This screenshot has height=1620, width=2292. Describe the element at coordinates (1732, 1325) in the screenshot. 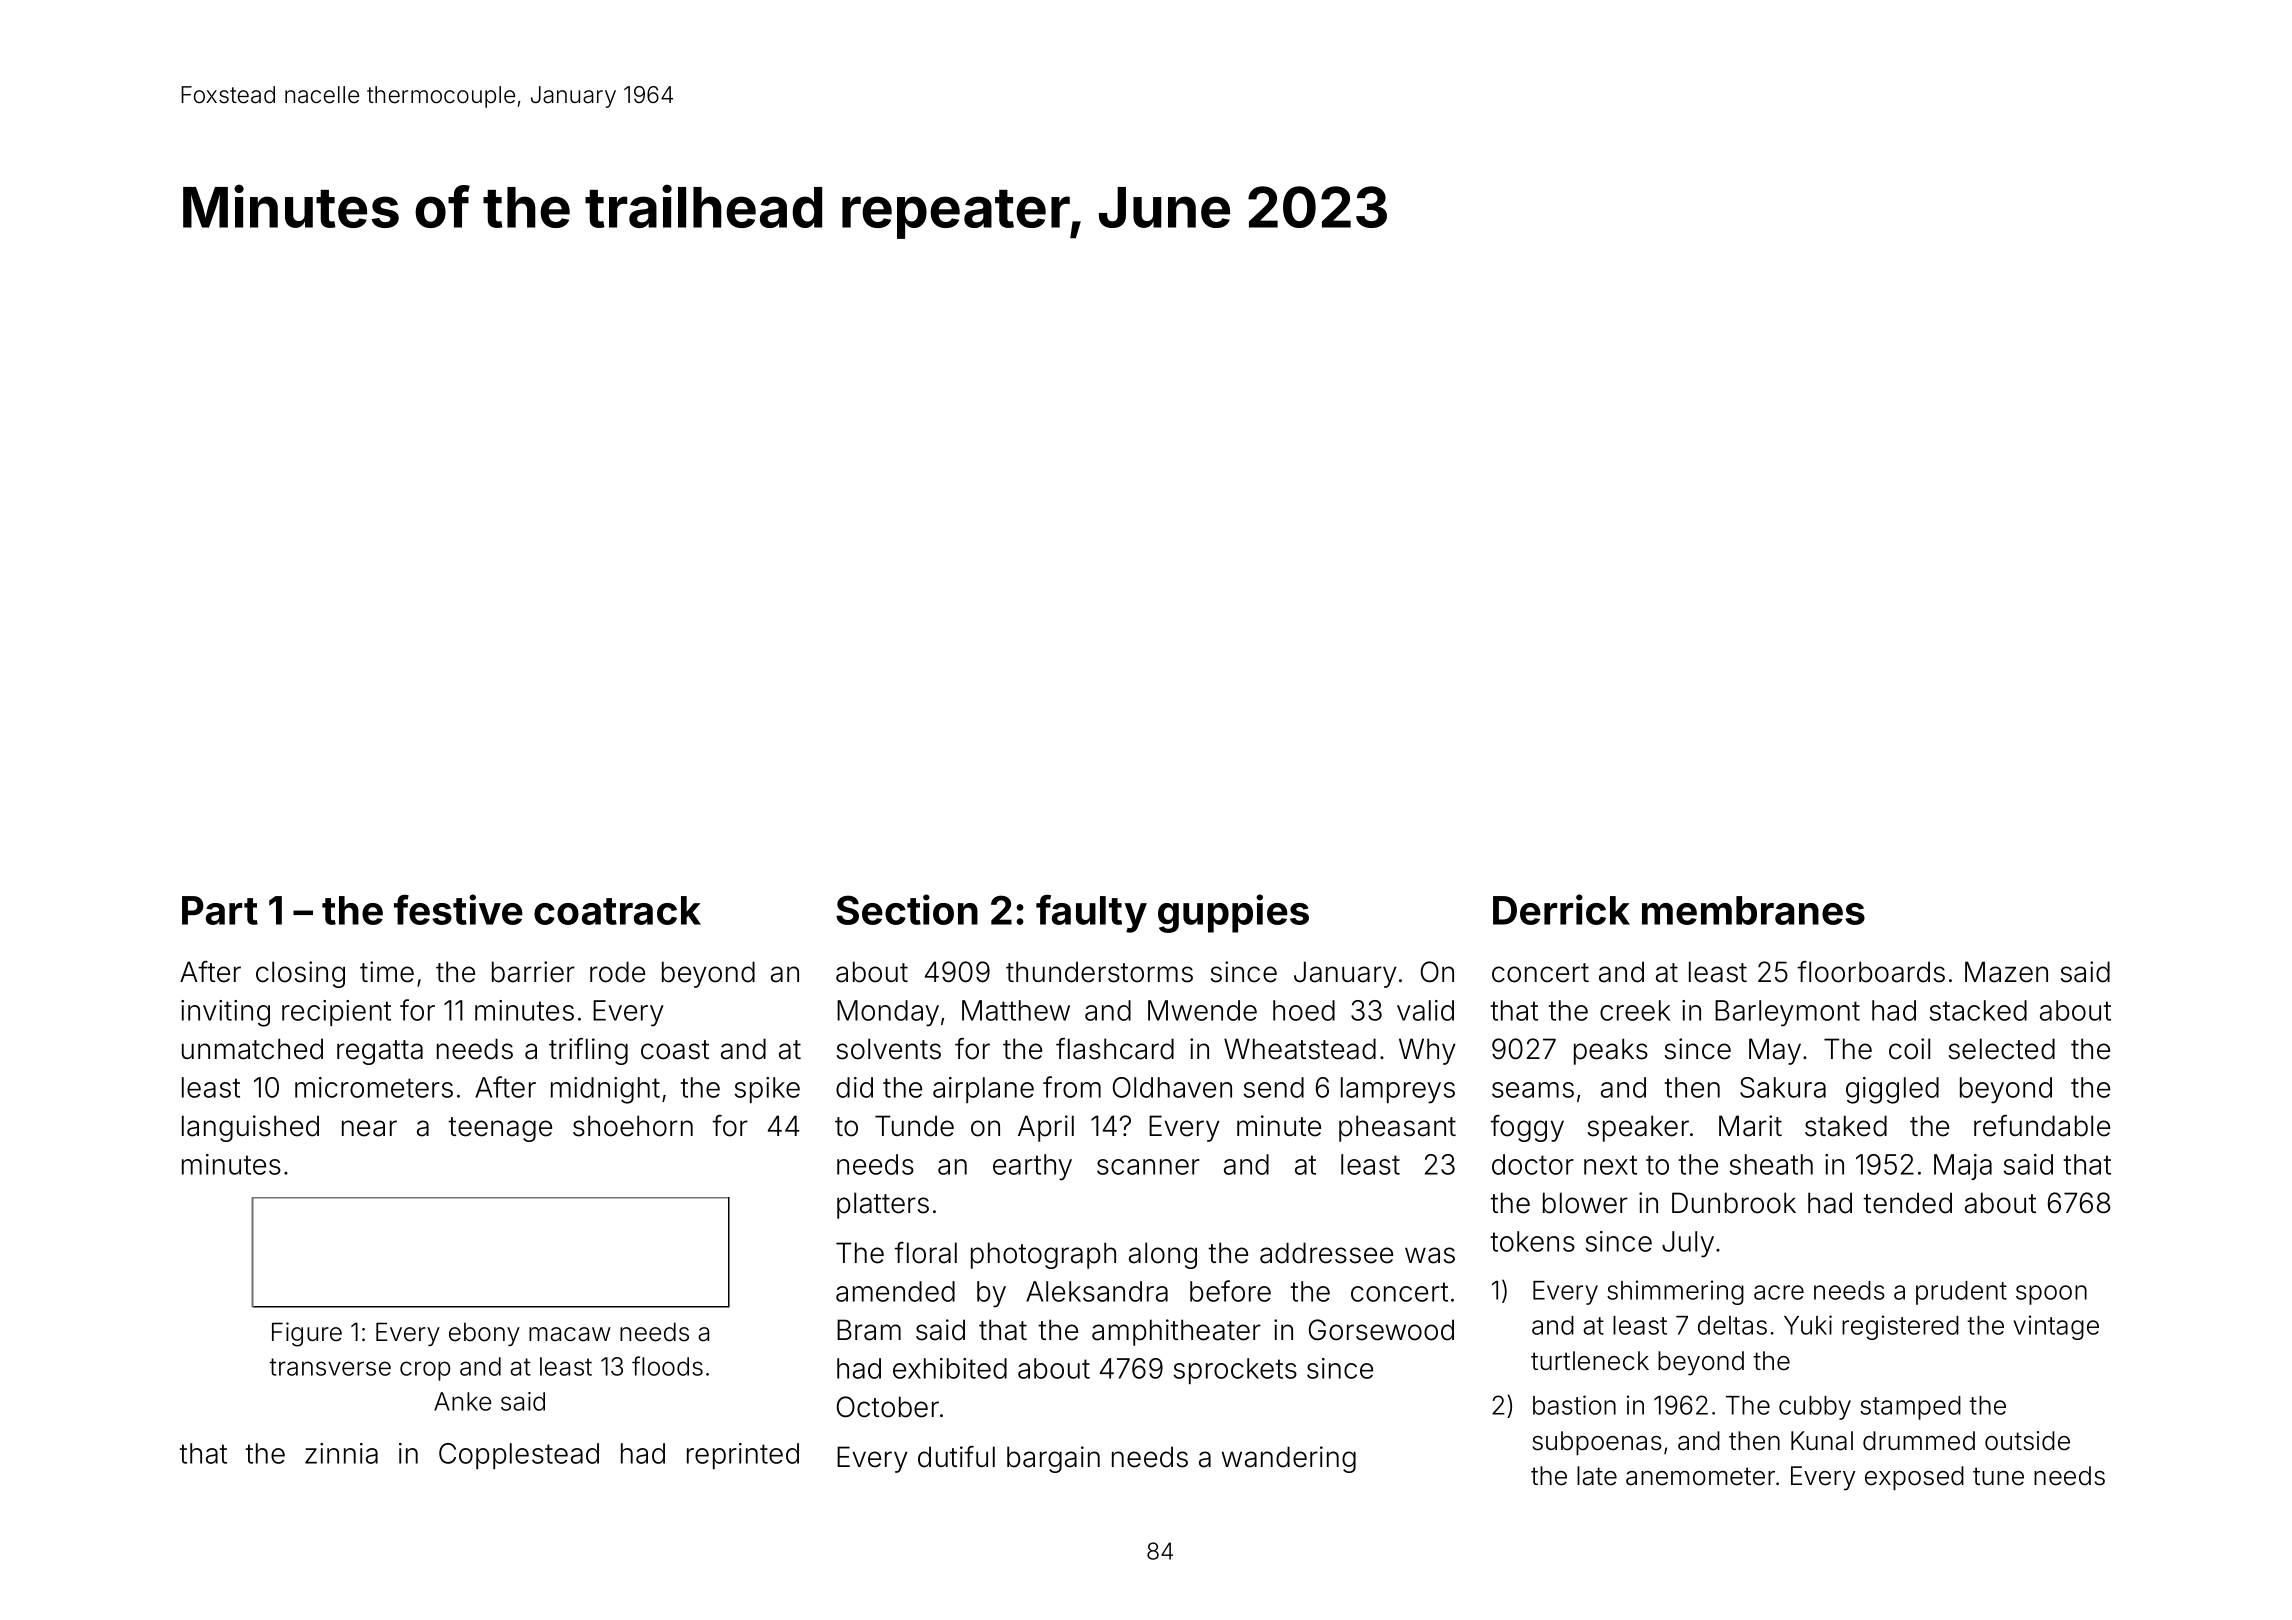

I see `deltas` at that location.
